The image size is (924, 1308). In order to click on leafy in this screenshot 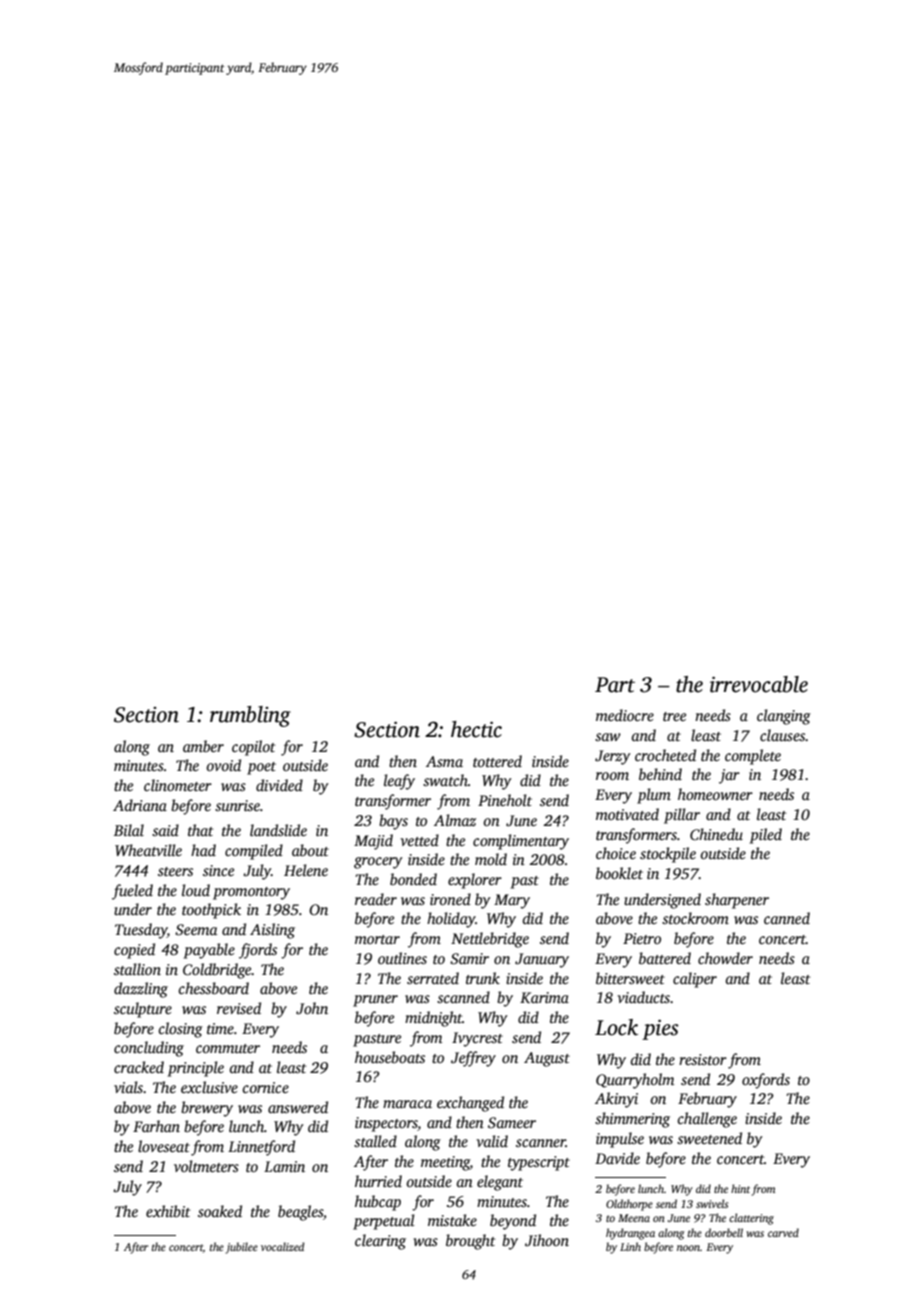, I will do `click(399, 782)`.
